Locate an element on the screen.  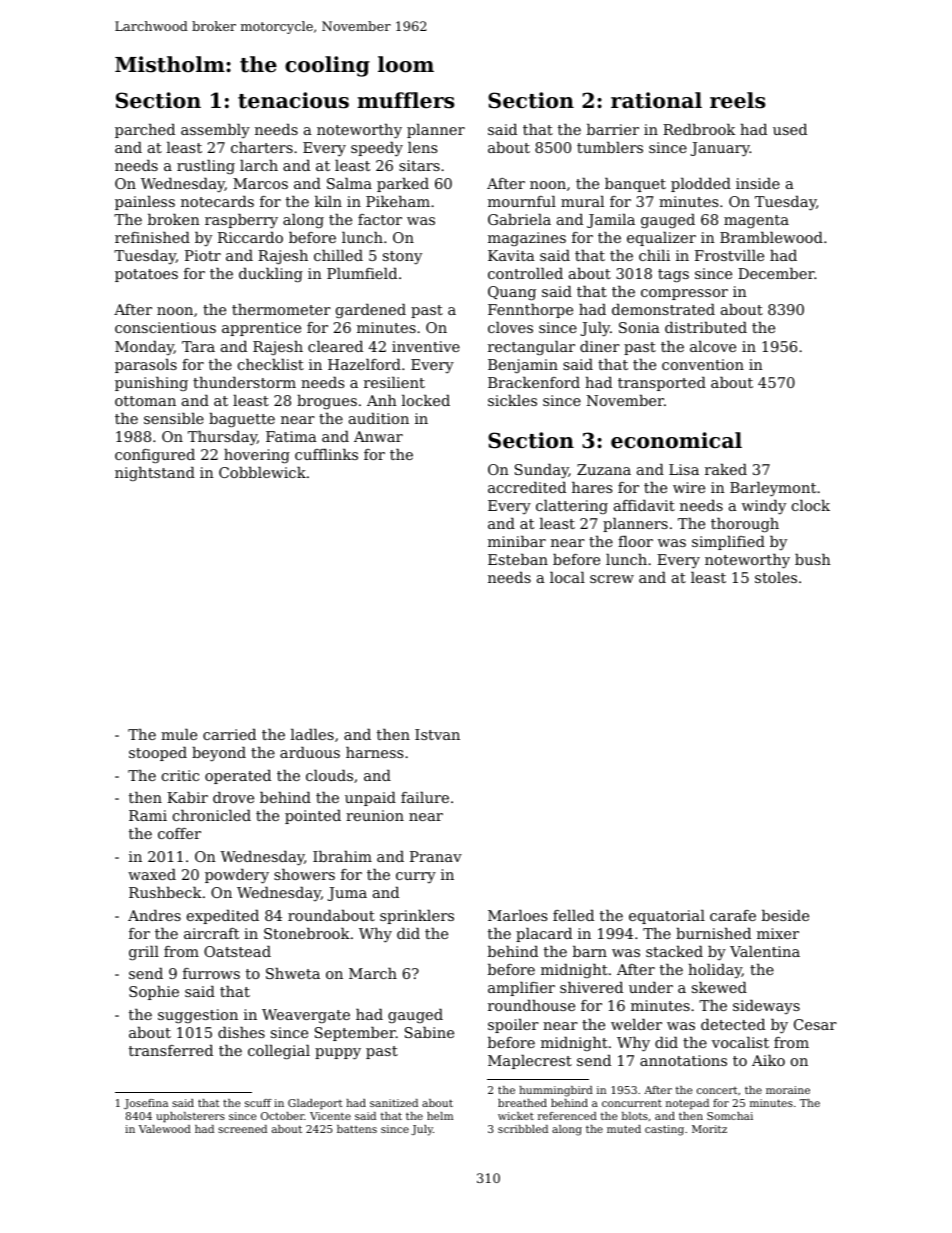
clouds is located at coordinates (329, 775).
